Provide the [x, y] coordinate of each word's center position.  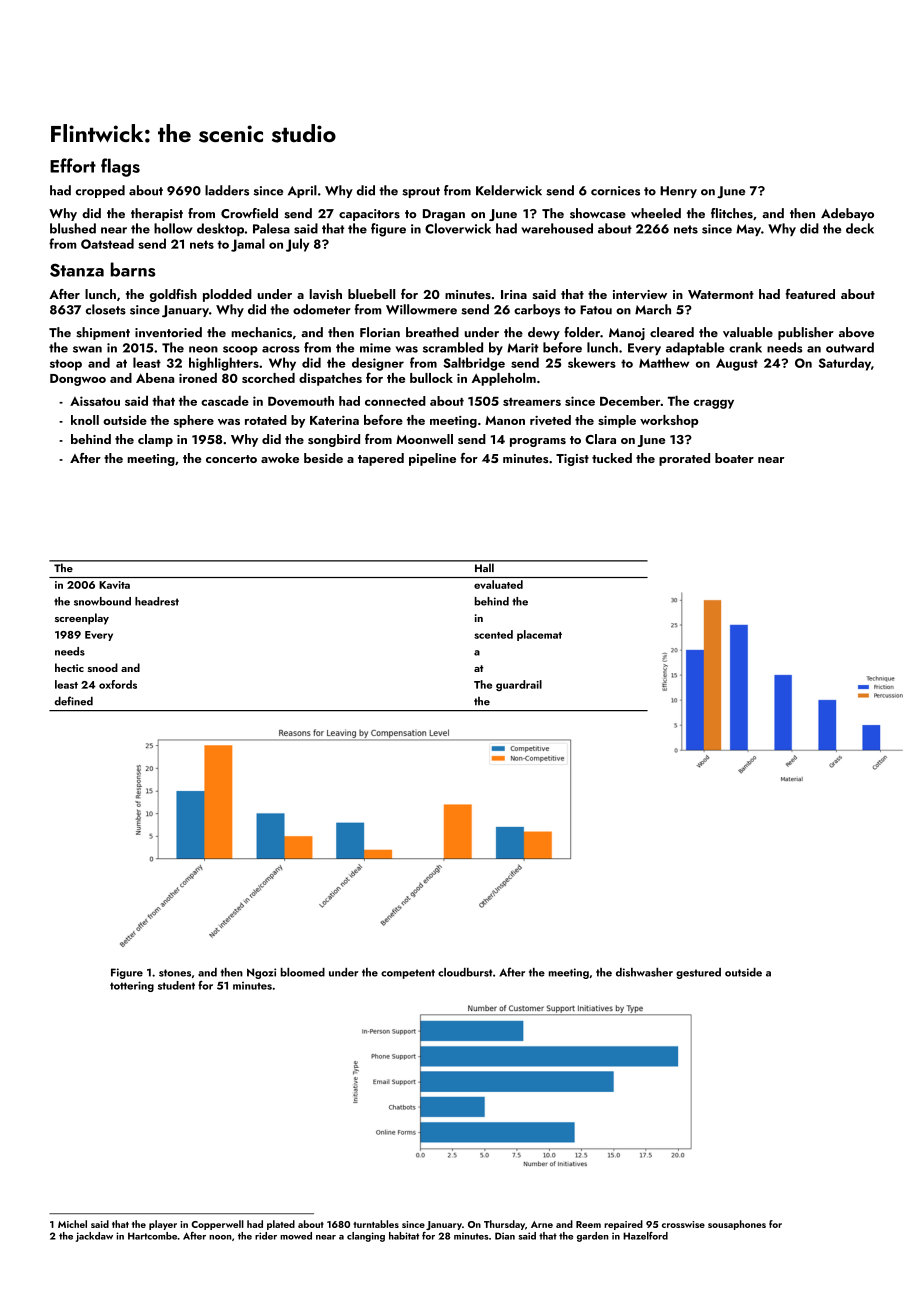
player [163, 1225]
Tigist [572, 460]
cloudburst [465, 972]
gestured [698, 973]
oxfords [118, 684]
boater [734, 458]
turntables [376, 1224]
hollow [173, 228]
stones [175, 973]
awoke [280, 458]
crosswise [683, 1224]
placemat [539, 635]
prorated [684, 459]
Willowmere [421, 309]
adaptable [695, 348]
